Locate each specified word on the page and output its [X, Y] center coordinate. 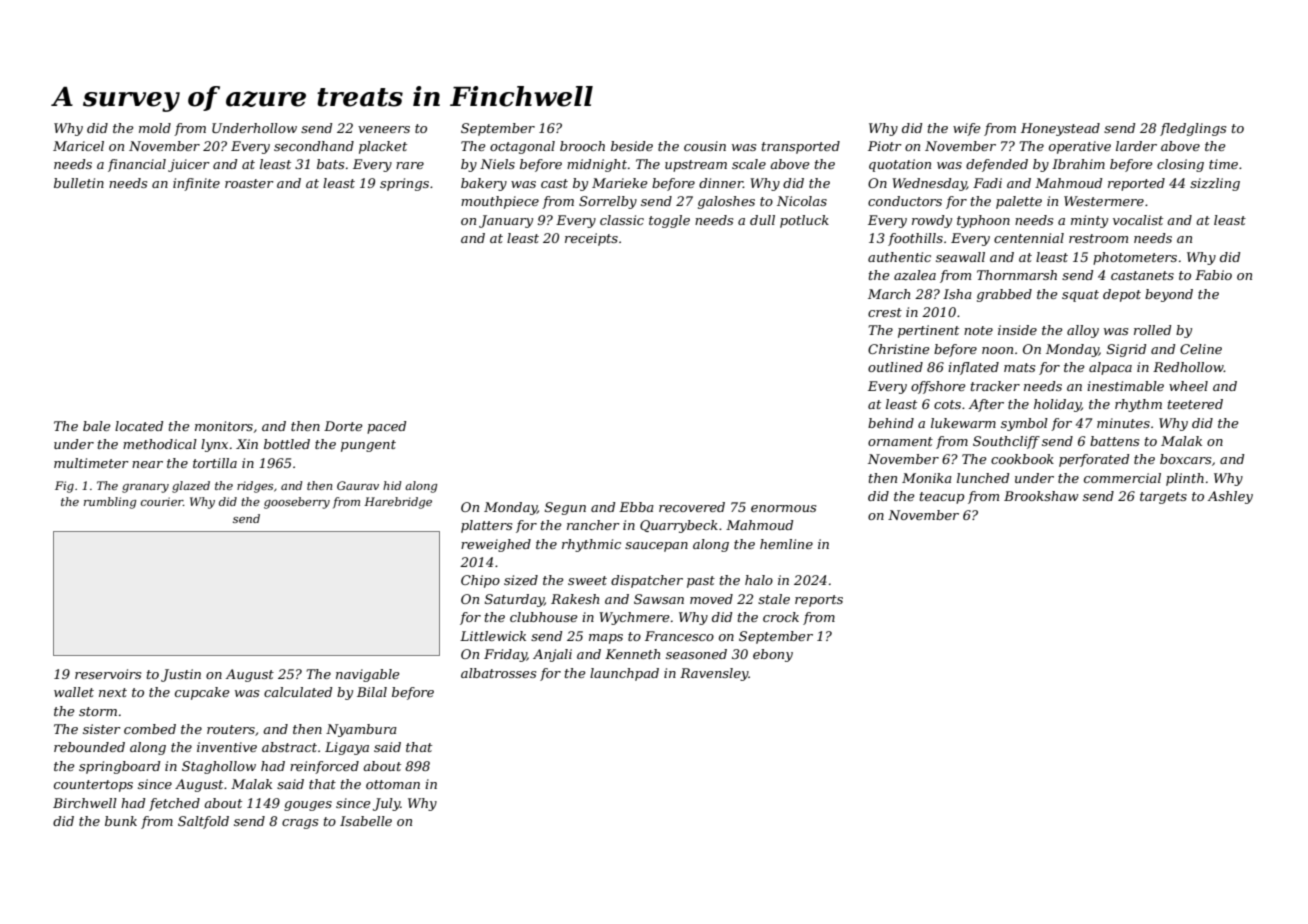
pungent [368, 446]
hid [392, 485]
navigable [368, 675]
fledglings [1193, 129]
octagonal [522, 147]
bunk [121, 821]
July [386, 804]
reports [819, 601]
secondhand [314, 146]
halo [759, 580]
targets [1163, 498]
